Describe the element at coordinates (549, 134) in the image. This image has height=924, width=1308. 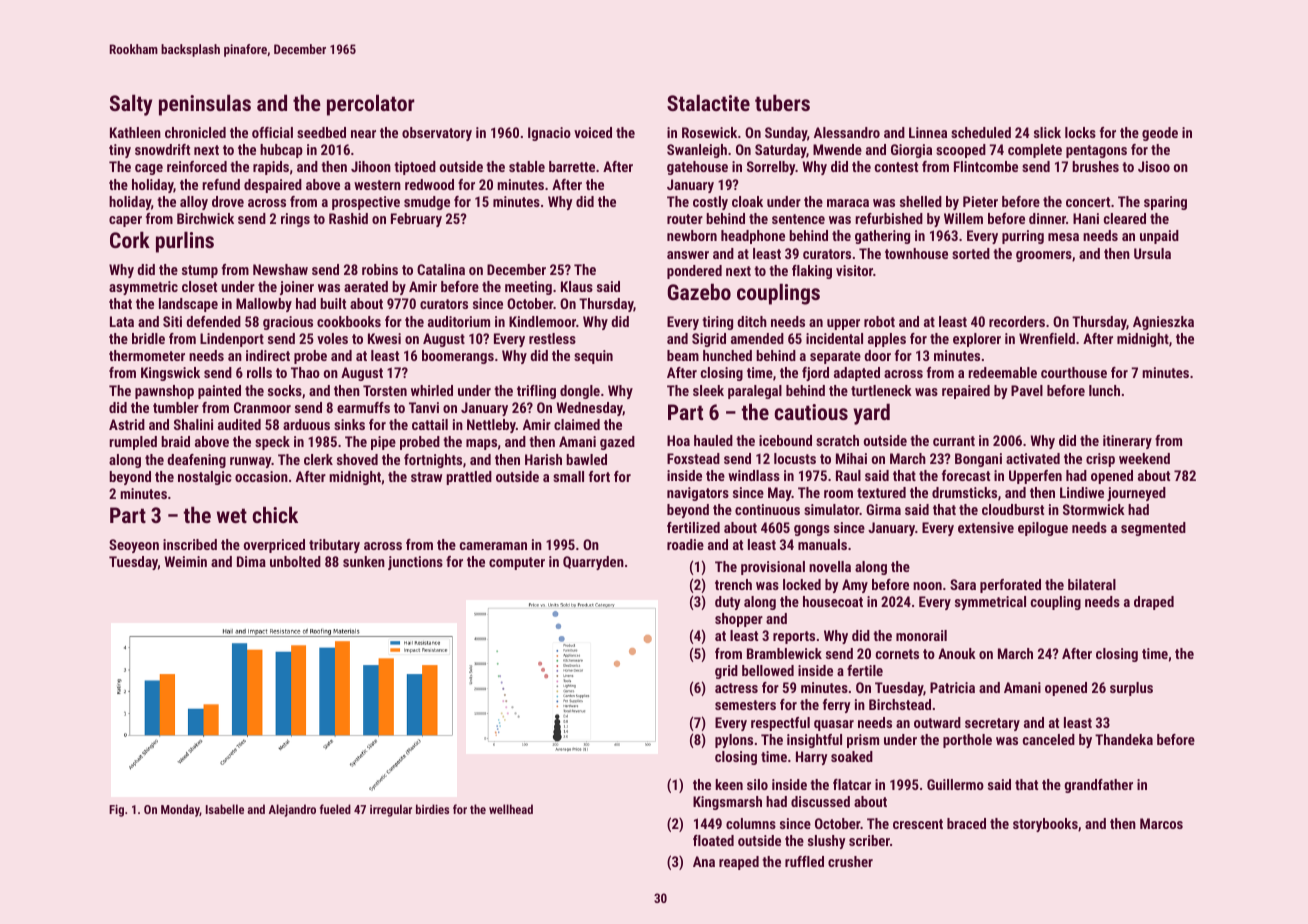
I see `Ignacio` at that location.
